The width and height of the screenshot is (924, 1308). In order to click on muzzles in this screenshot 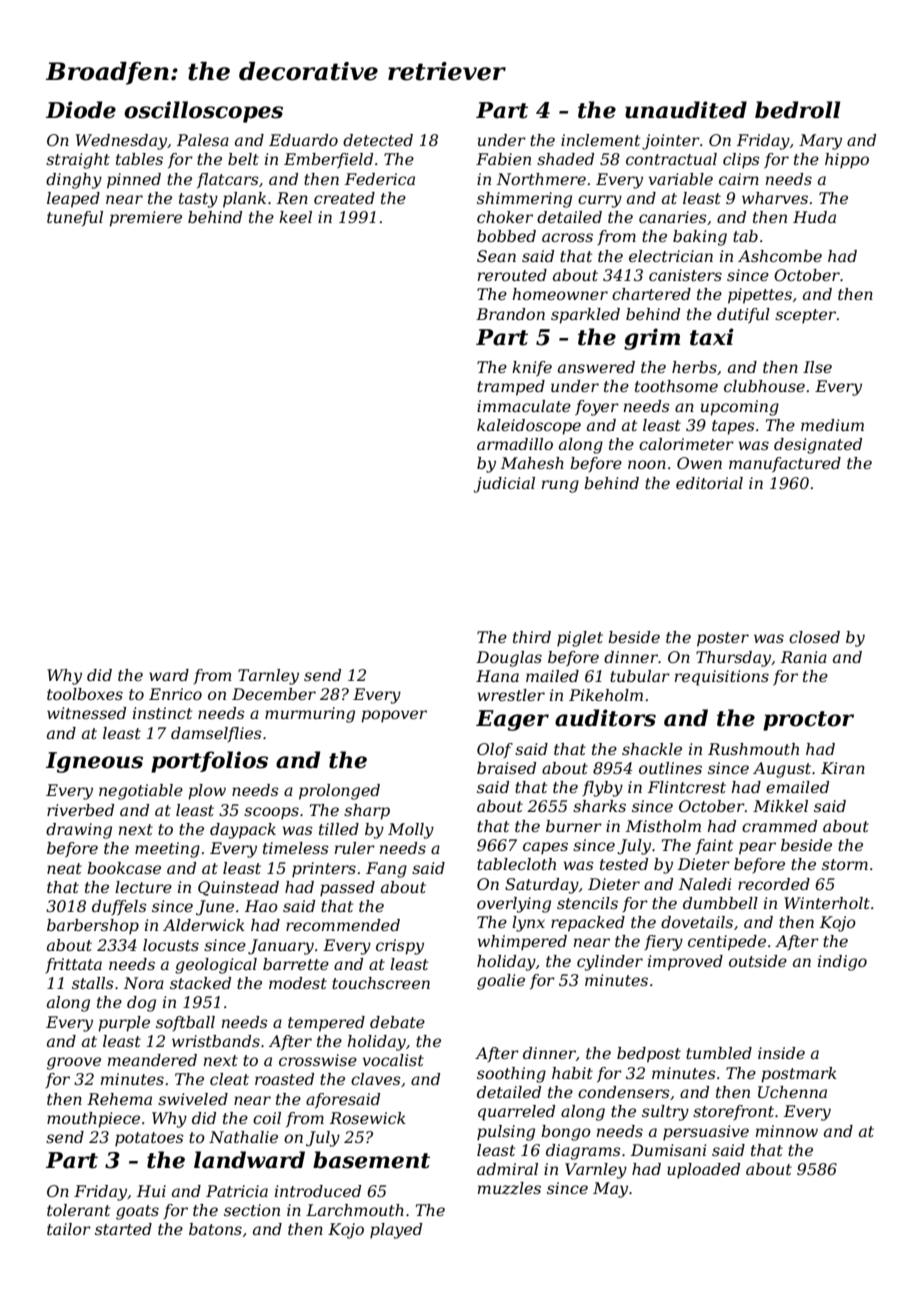, I will do `click(509, 1188)`.
